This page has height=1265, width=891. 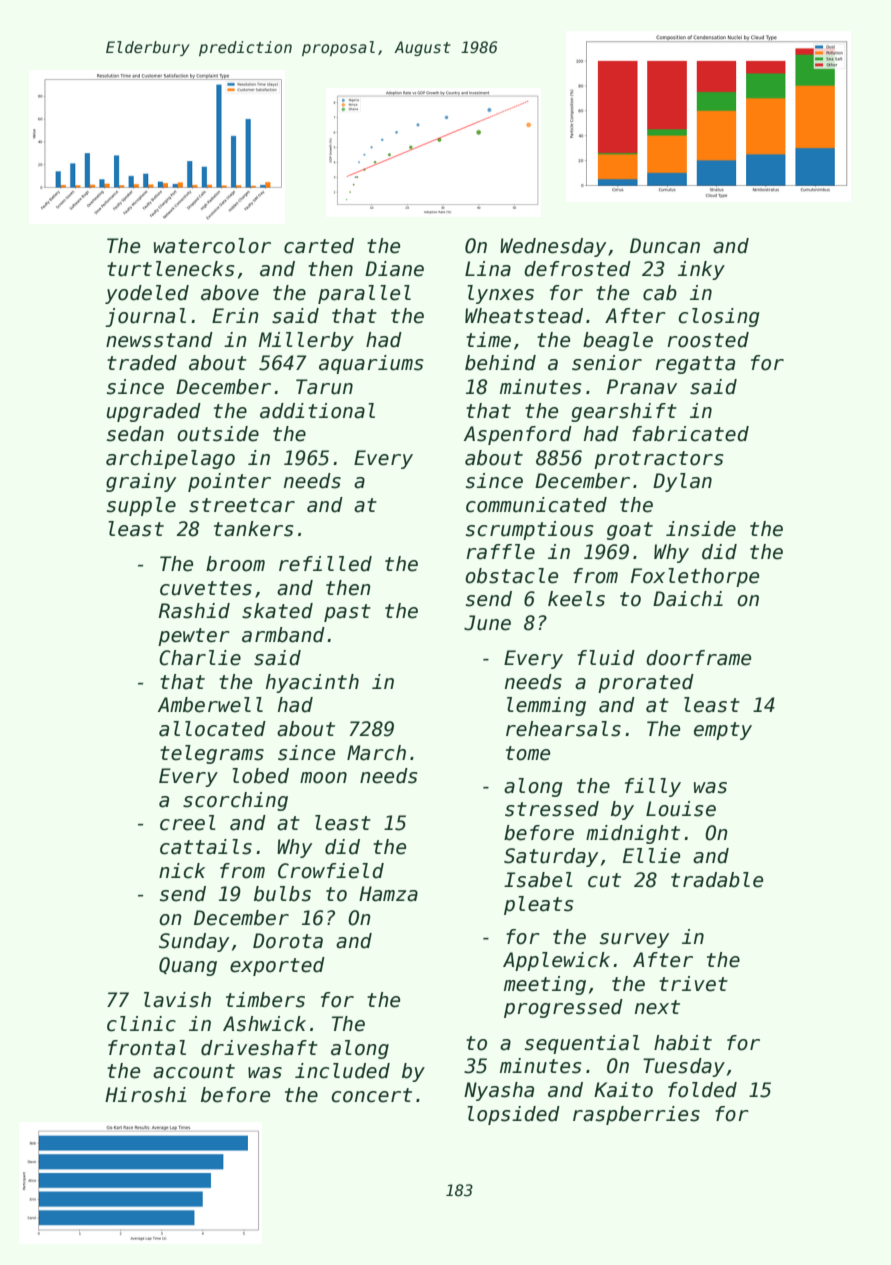 What do you see at coordinates (194, 1071) in the page?
I see `account` at bounding box center [194, 1071].
